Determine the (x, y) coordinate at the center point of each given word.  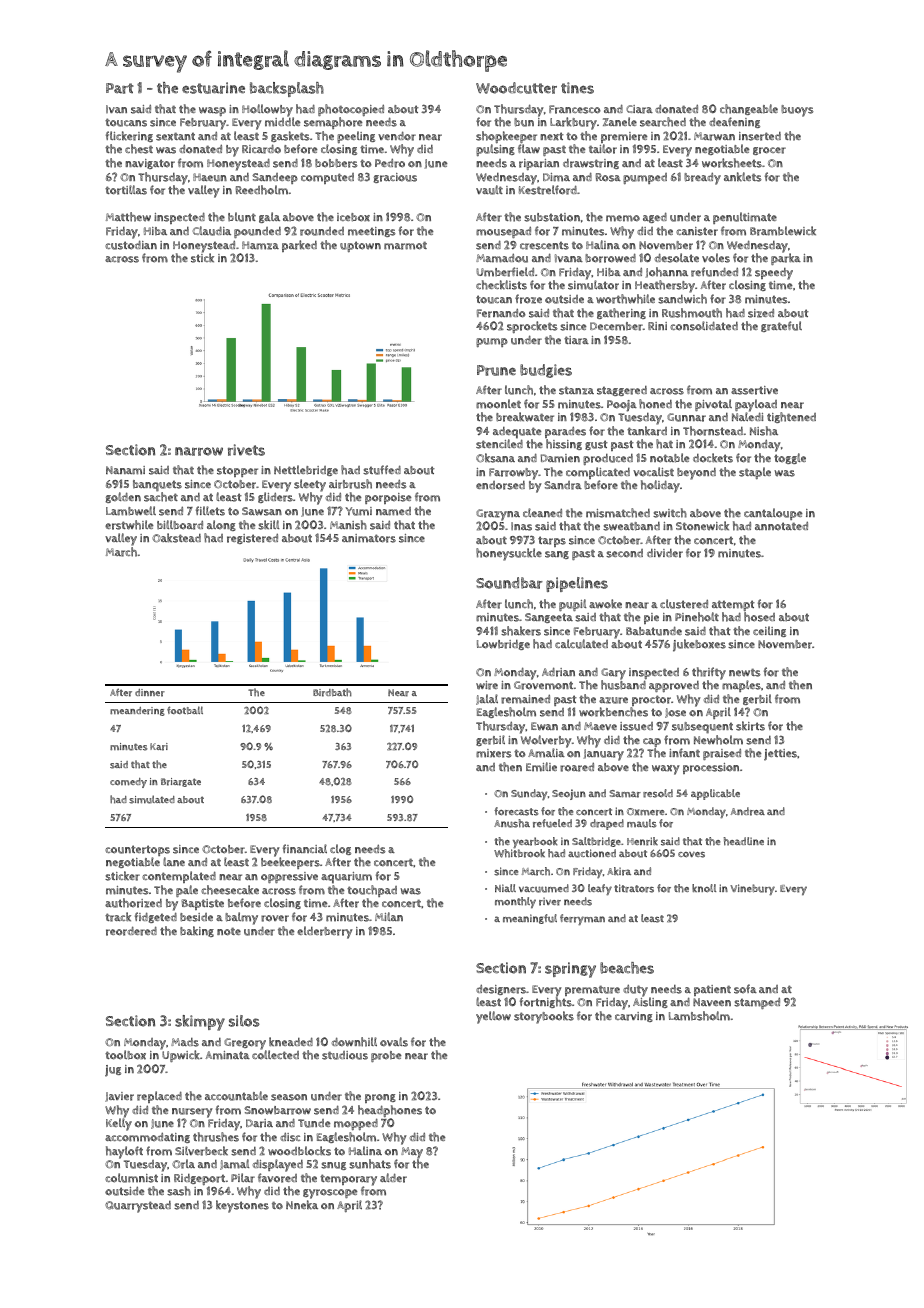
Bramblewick (783, 231)
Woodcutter (516, 88)
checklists (501, 285)
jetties (780, 755)
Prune (496, 370)
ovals (394, 1042)
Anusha (512, 823)
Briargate (181, 782)
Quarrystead (138, 1207)
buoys (797, 111)
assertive (754, 390)
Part (120, 88)
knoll (704, 888)
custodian (131, 245)
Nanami (125, 470)
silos (244, 1021)
